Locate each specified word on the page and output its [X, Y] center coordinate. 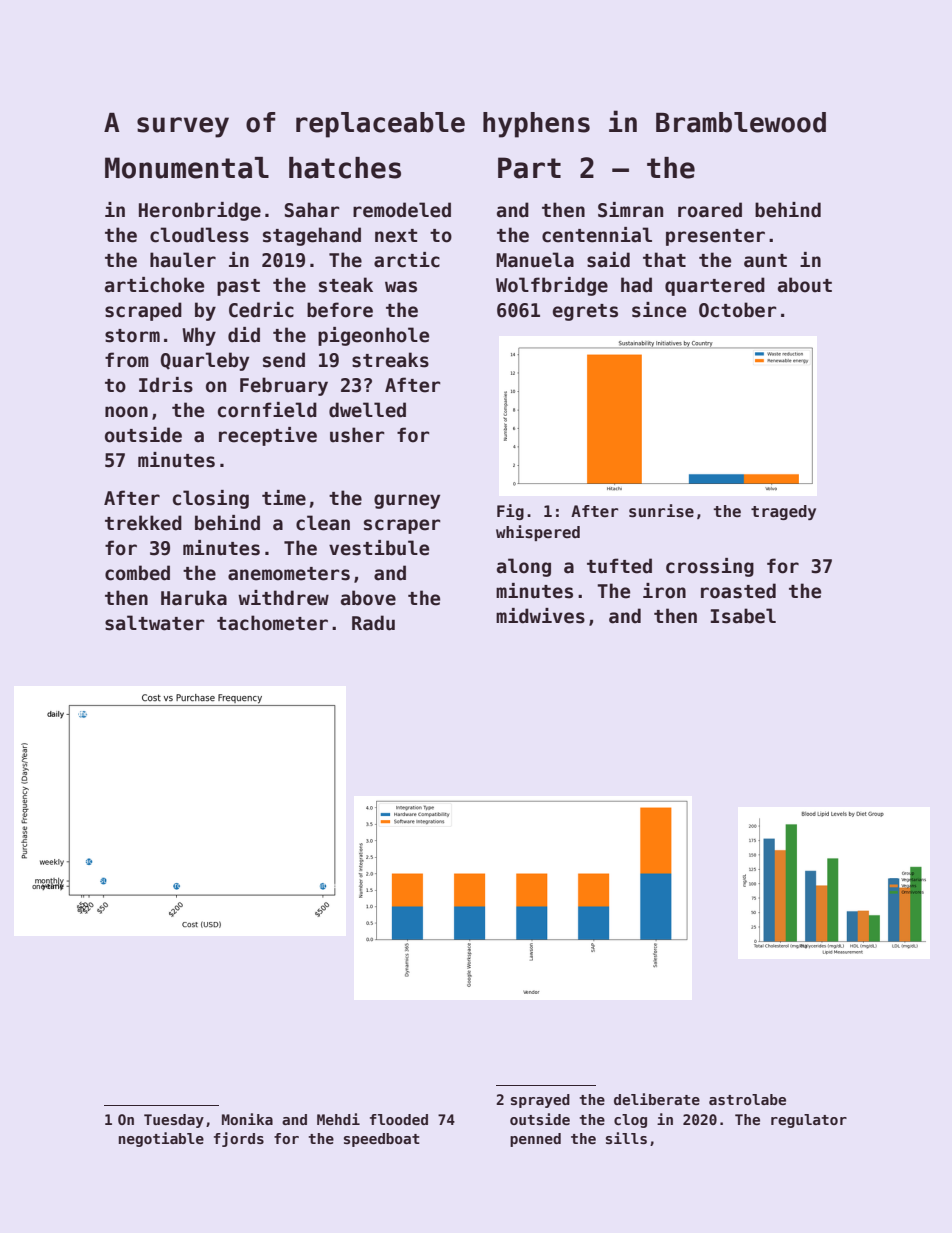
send [284, 360]
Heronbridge [200, 211]
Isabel [743, 616]
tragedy [783, 512]
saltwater [155, 623]
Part [529, 168]
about [805, 285]
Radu [373, 623]
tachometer [272, 623]
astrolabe [747, 1099]
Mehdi [338, 1119]
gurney [407, 501]
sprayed [540, 1101]
